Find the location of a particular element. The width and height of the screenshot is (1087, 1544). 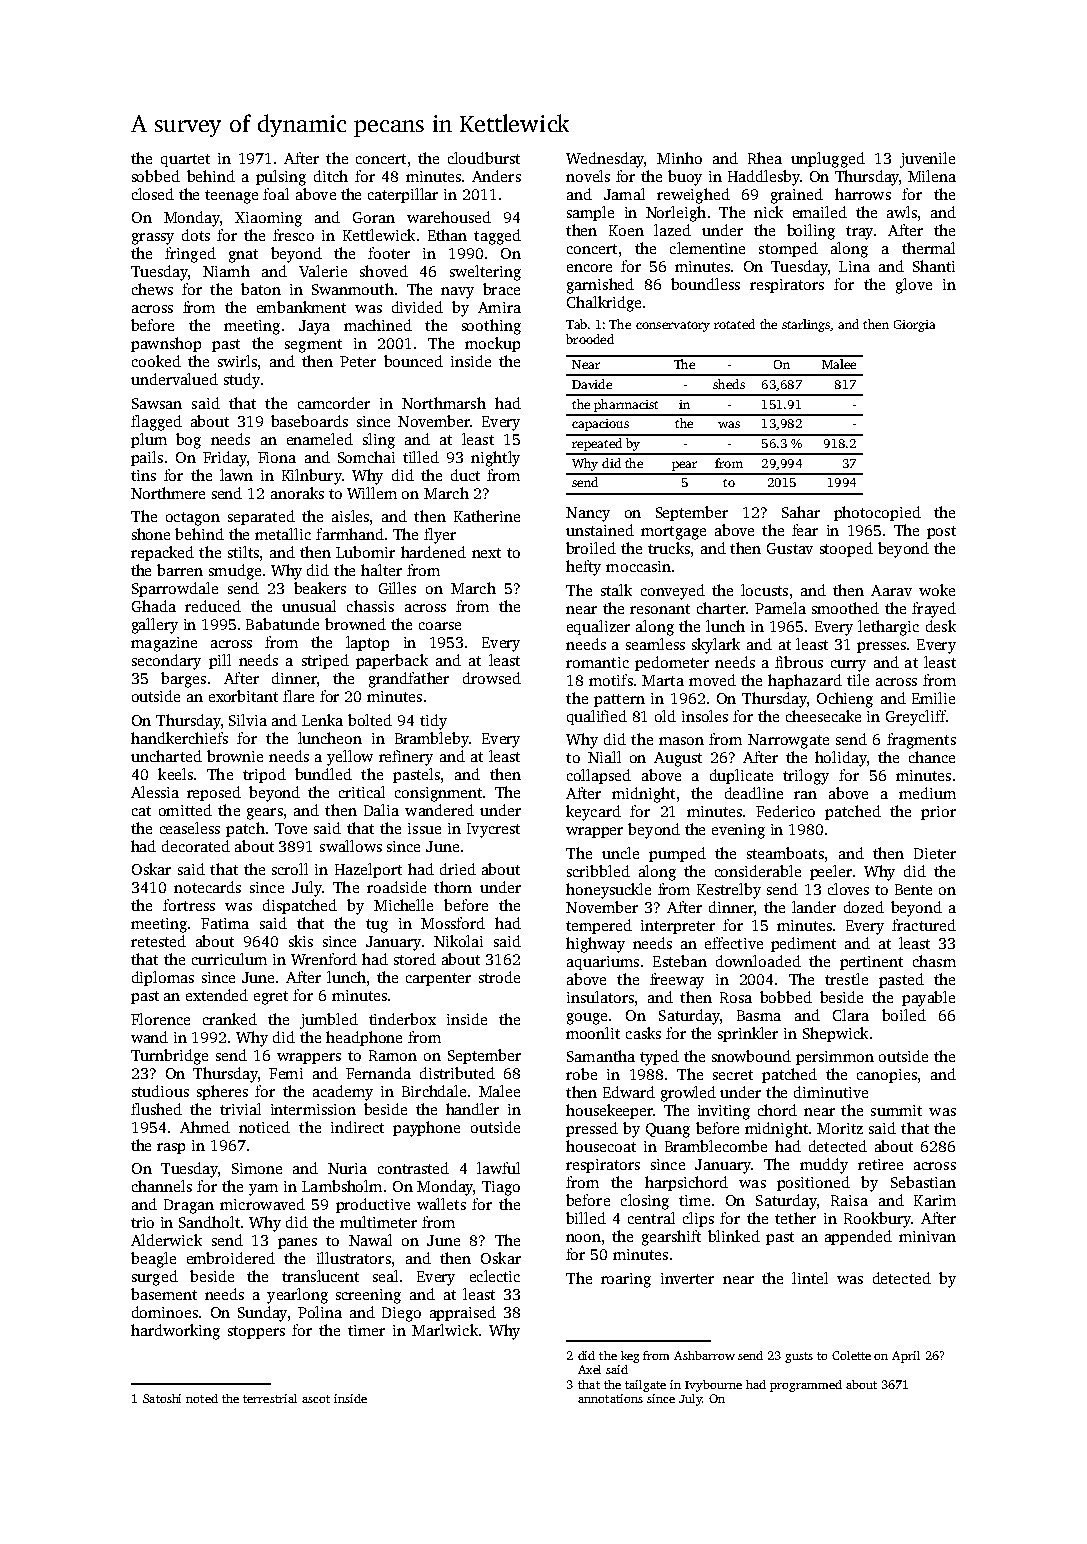

flushed is located at coordinates (156, 1109).
